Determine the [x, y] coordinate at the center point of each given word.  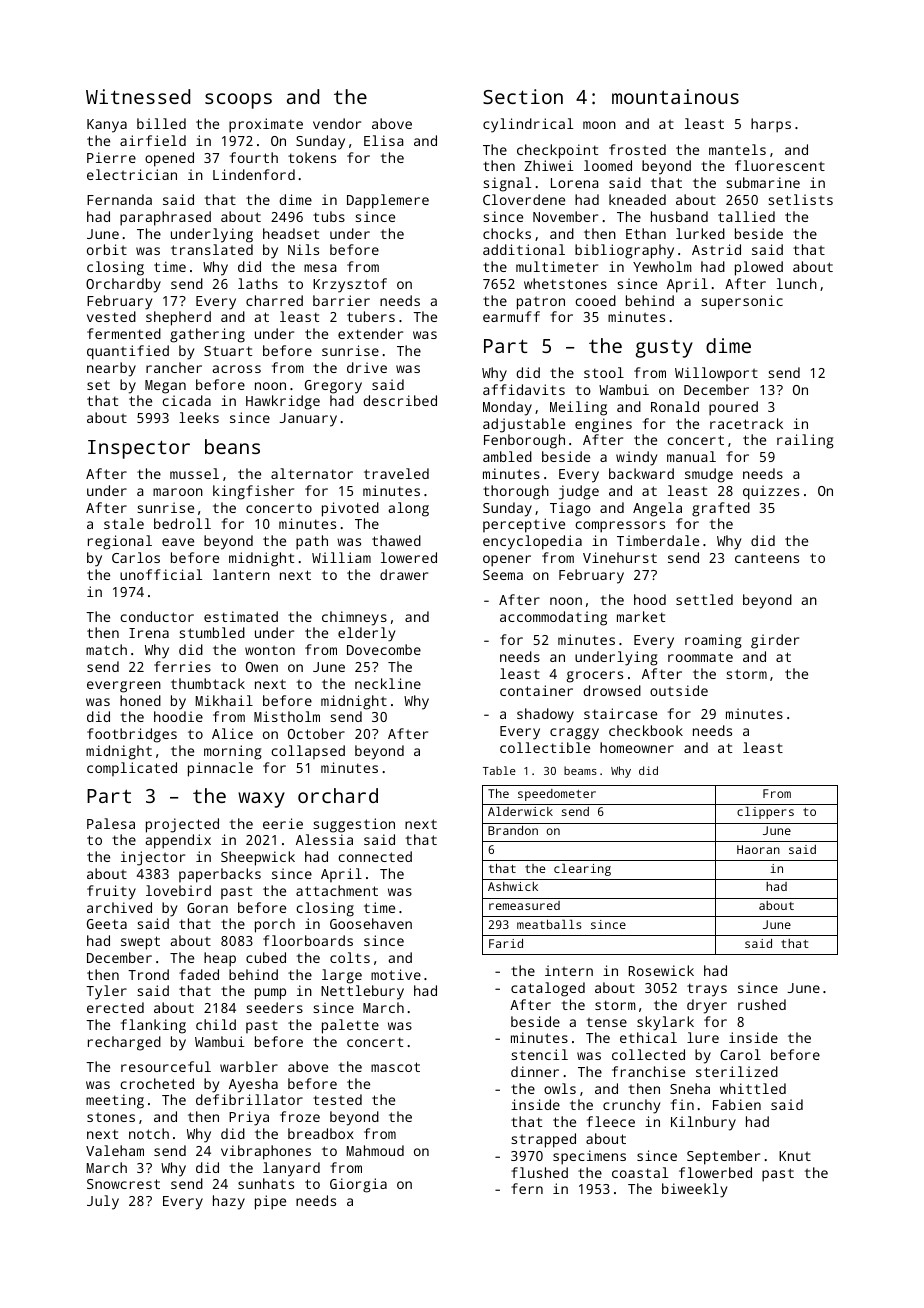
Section [523, 96]
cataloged [548, 989]
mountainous [675, 96]
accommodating [553, 618]
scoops [238, 101]
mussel [194, 473]
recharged [124, 1043]
